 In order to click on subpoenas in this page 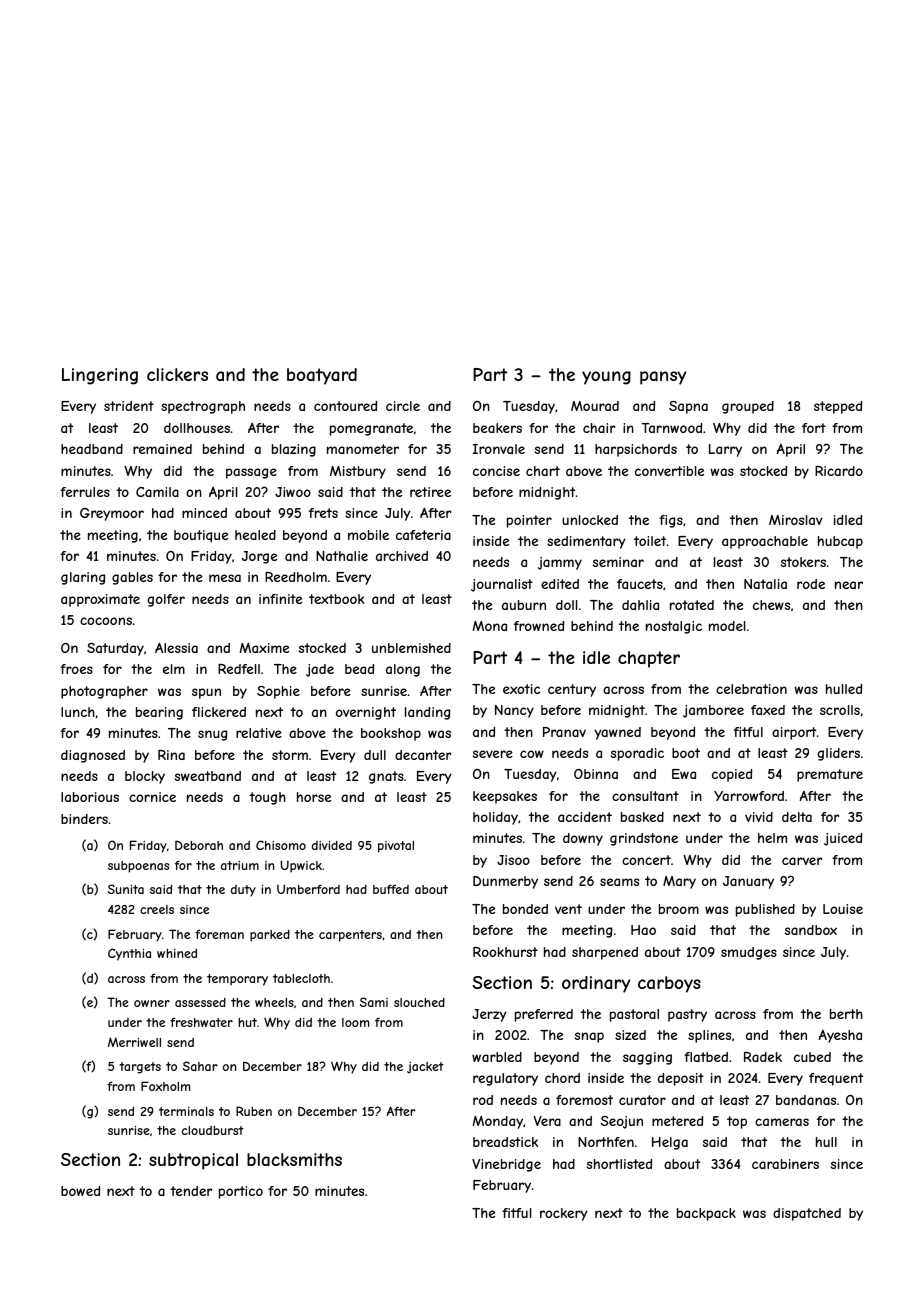, I will do `click(138, 867)`.
